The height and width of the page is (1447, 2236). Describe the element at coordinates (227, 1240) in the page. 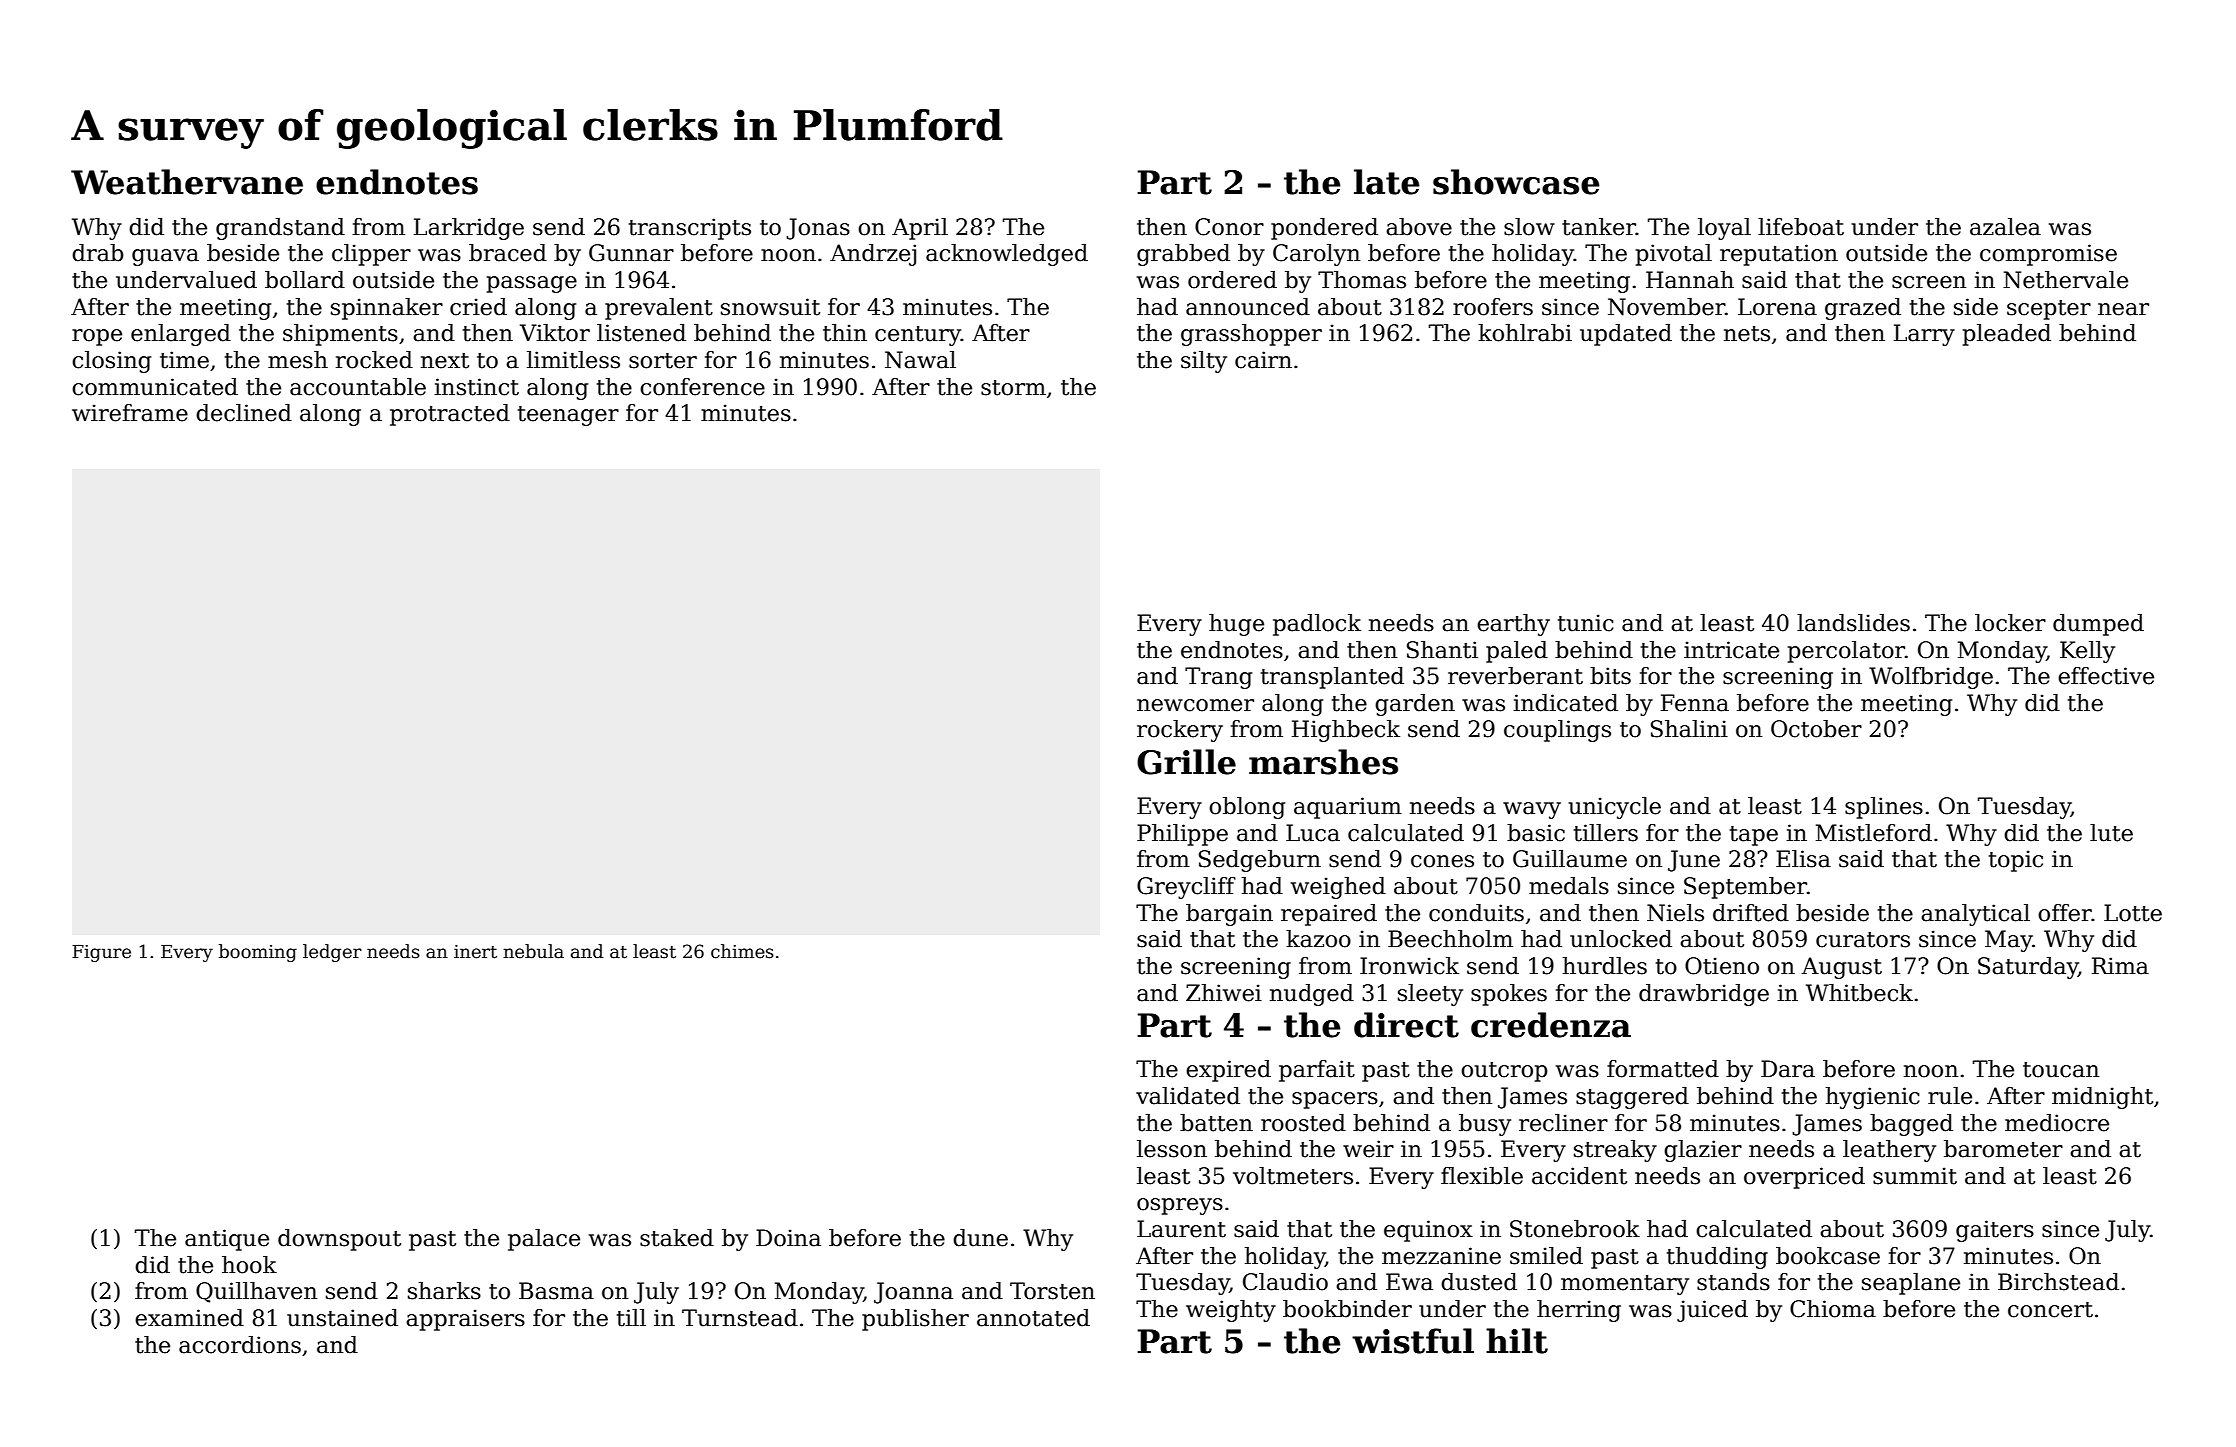

I see `antique` at that location.
